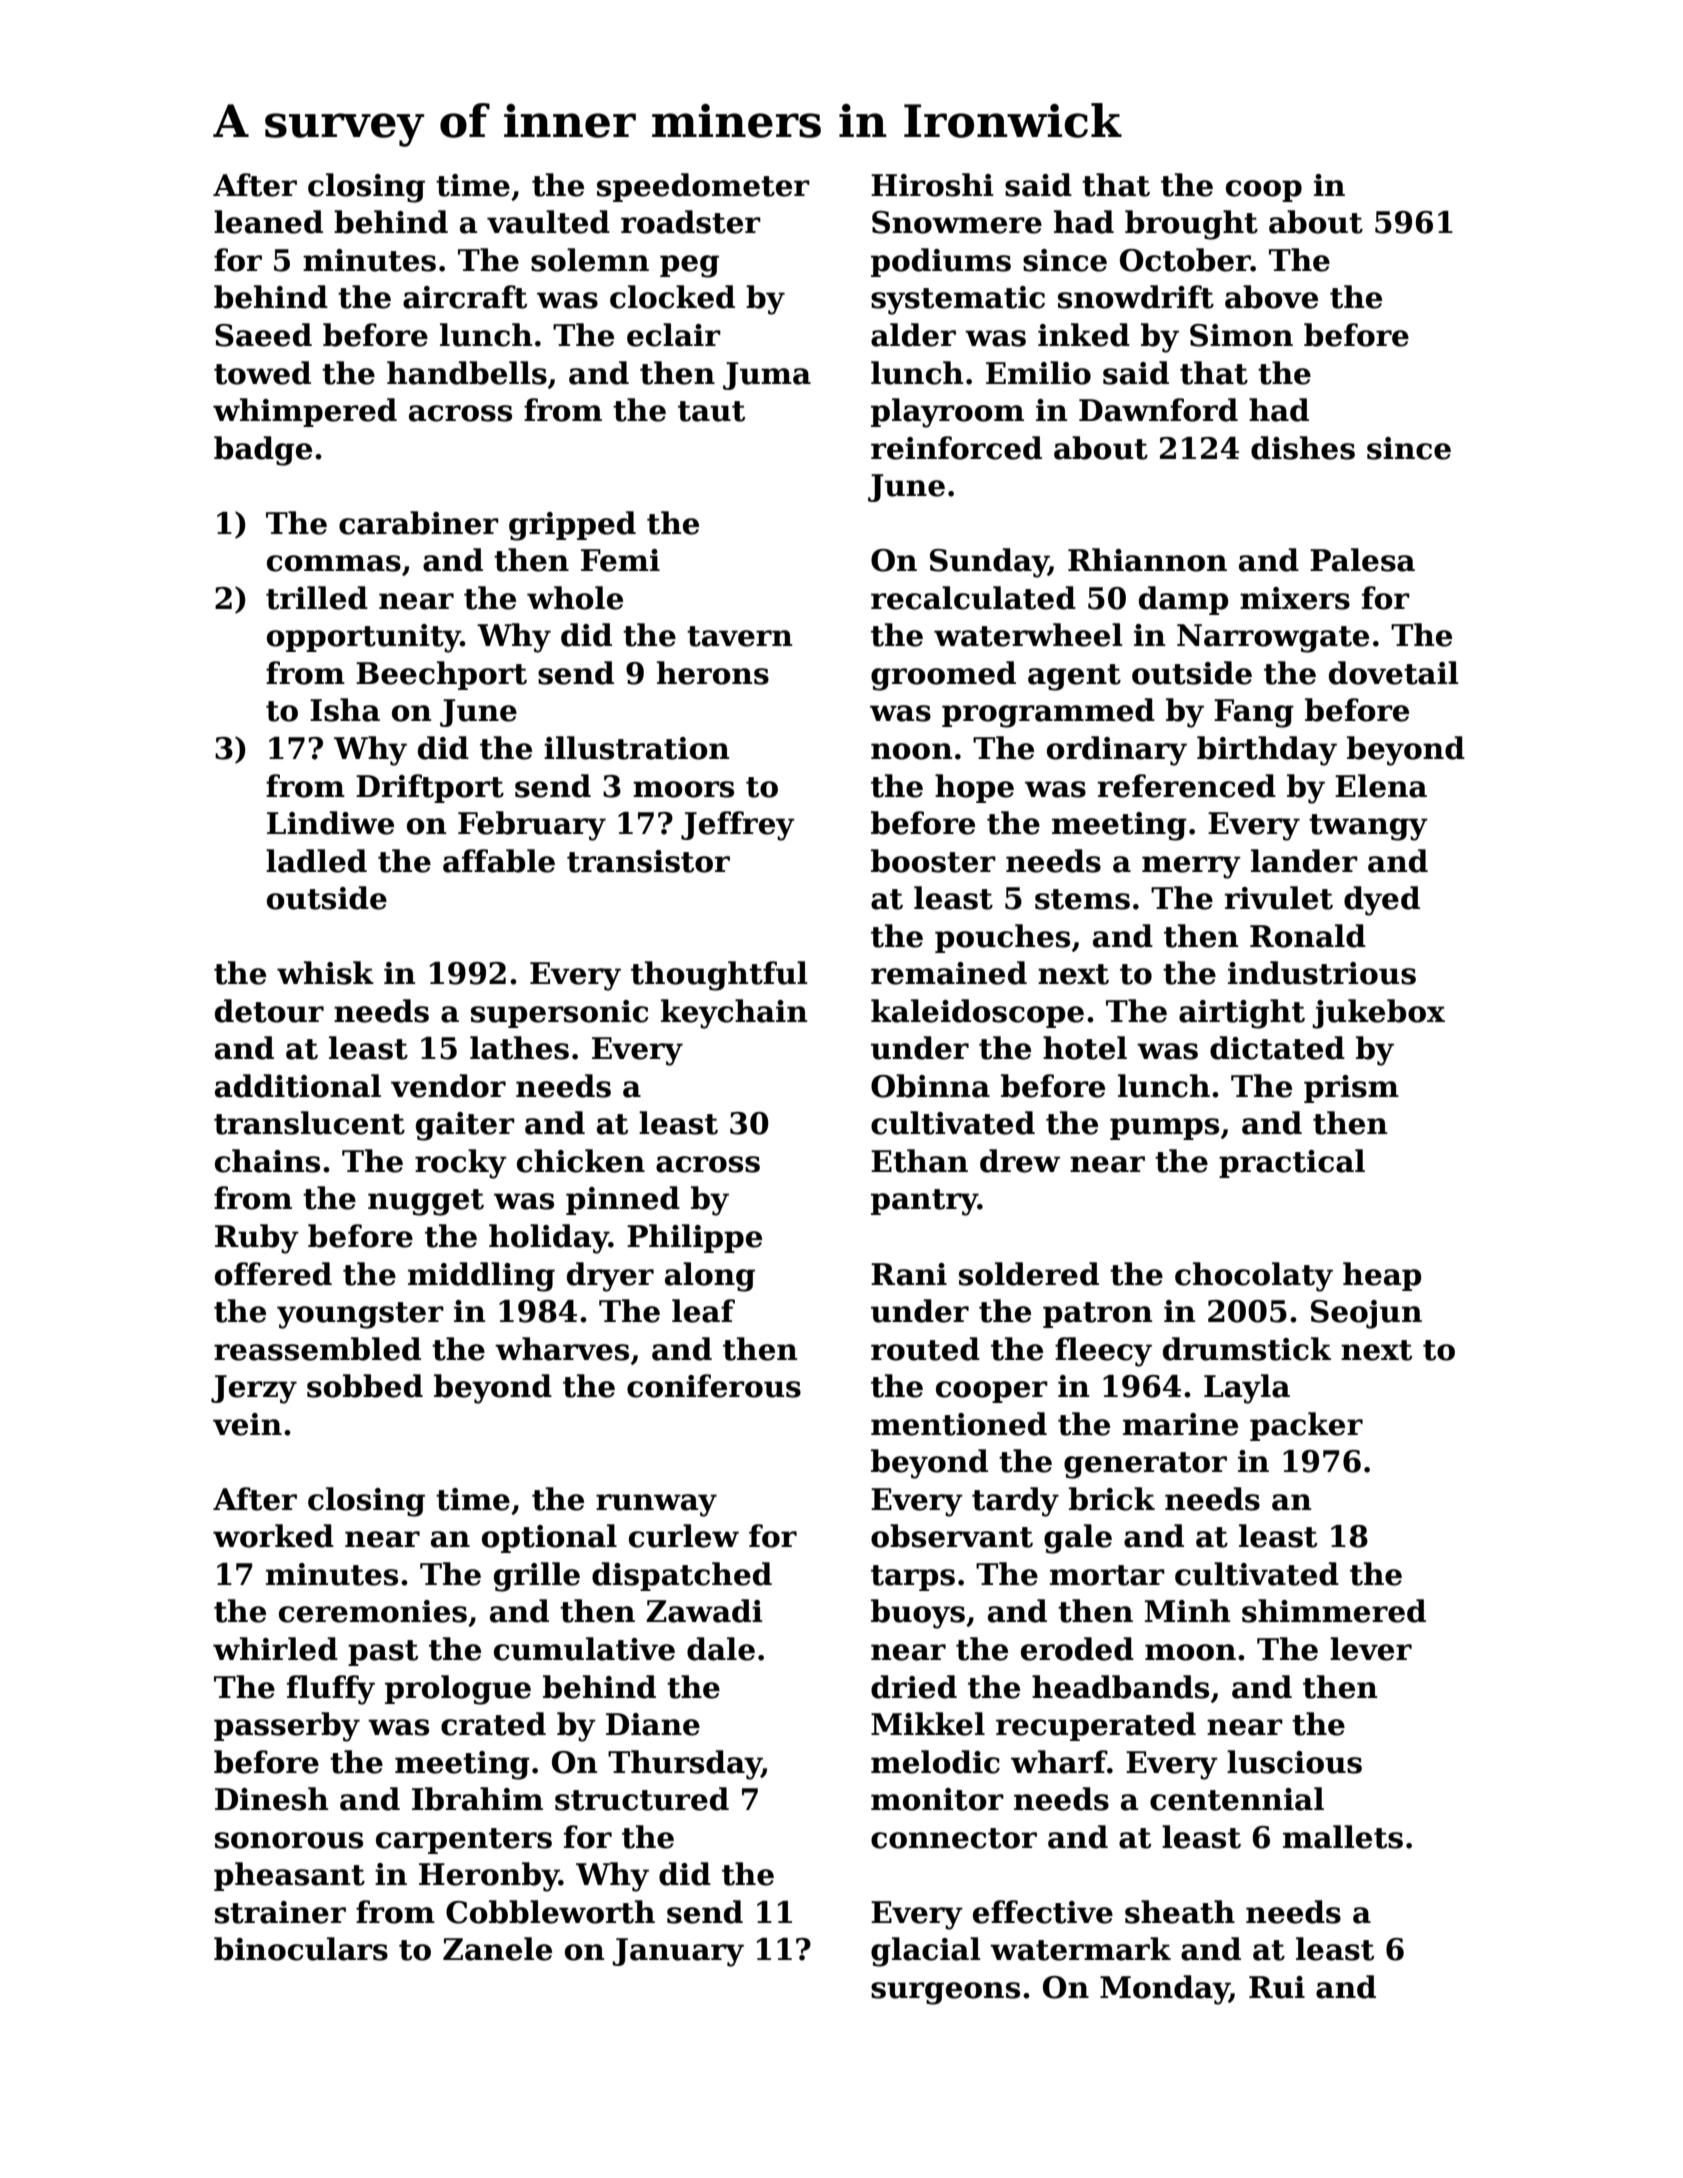 This screenshot has height=2178, width=1683. What do you see at coordinates (1059, 1762) in the screenshot?
I see `wharf` at bounding box center [1059, 1762].
